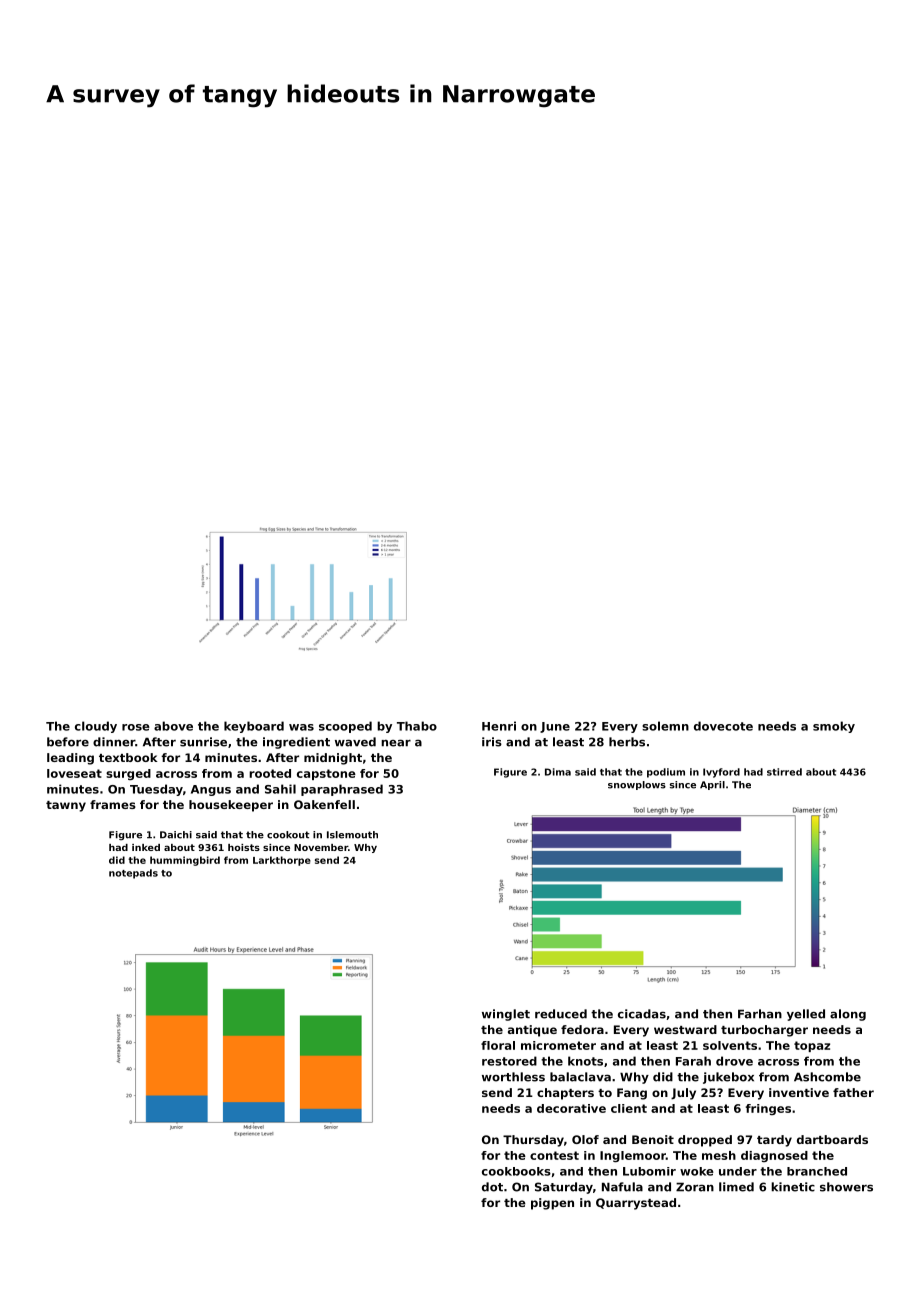 The height and width of the screenshot is (1308, 924). What do you see at coordinates (552, 1204) in the screenshot?
I see `pigpen` at bounding box center [552, 1204].
